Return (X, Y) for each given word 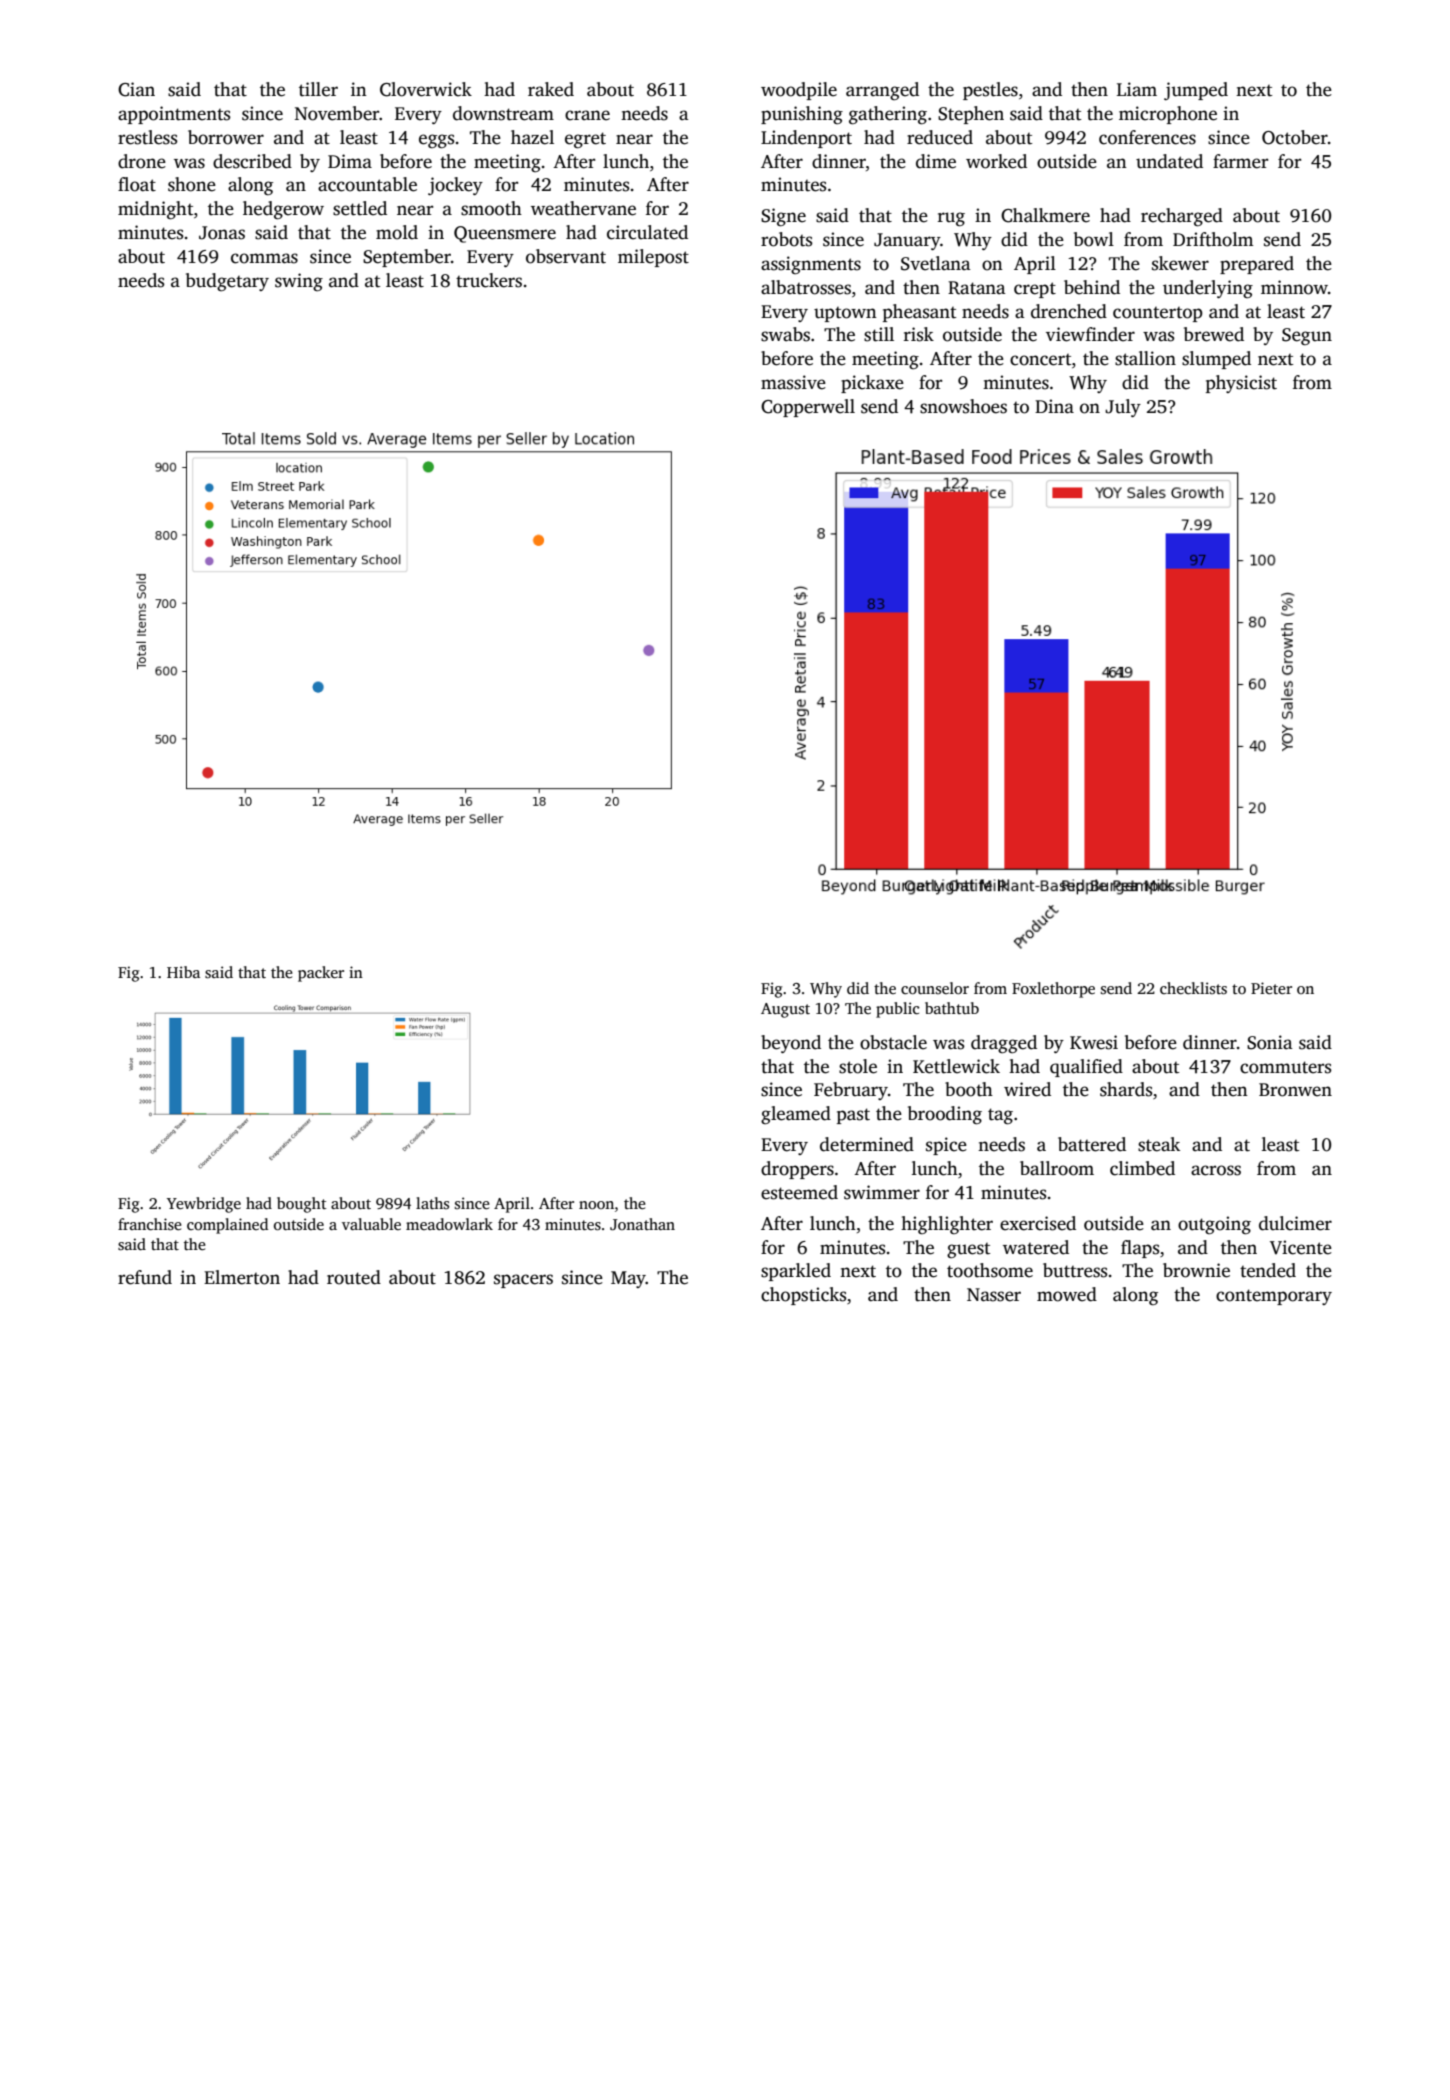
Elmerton (242, 1277)
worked (996, 161)
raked (551, 89)
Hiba (183, 972)
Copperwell (808, 408)
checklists (1193, 988)
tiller (318, 89)
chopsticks (803, 1296)
